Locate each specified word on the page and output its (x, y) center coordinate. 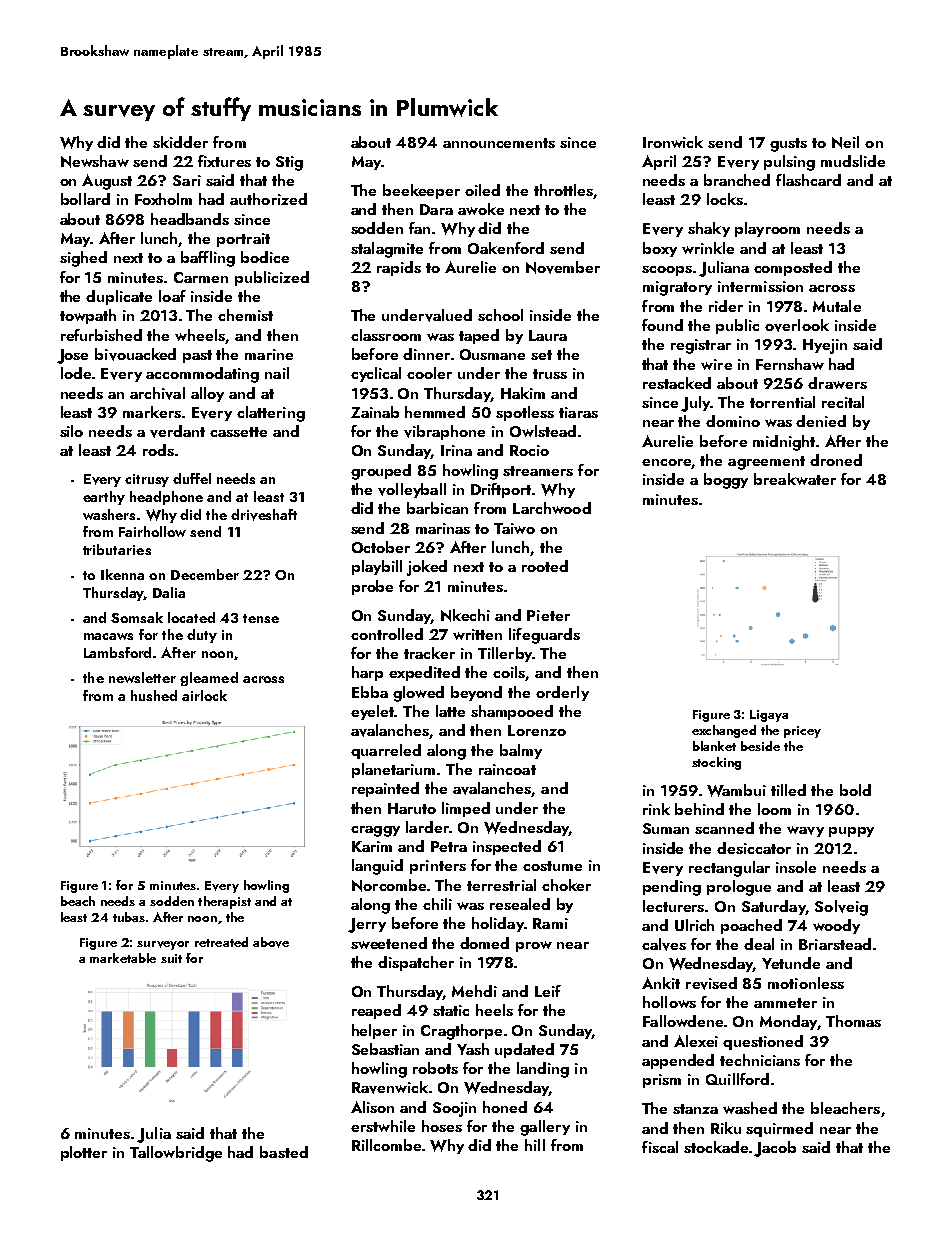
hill (535, 1145)
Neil (845, 142)
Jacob (775, 1149)
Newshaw (95, 161)
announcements (499, 143)
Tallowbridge (176, 1154)
